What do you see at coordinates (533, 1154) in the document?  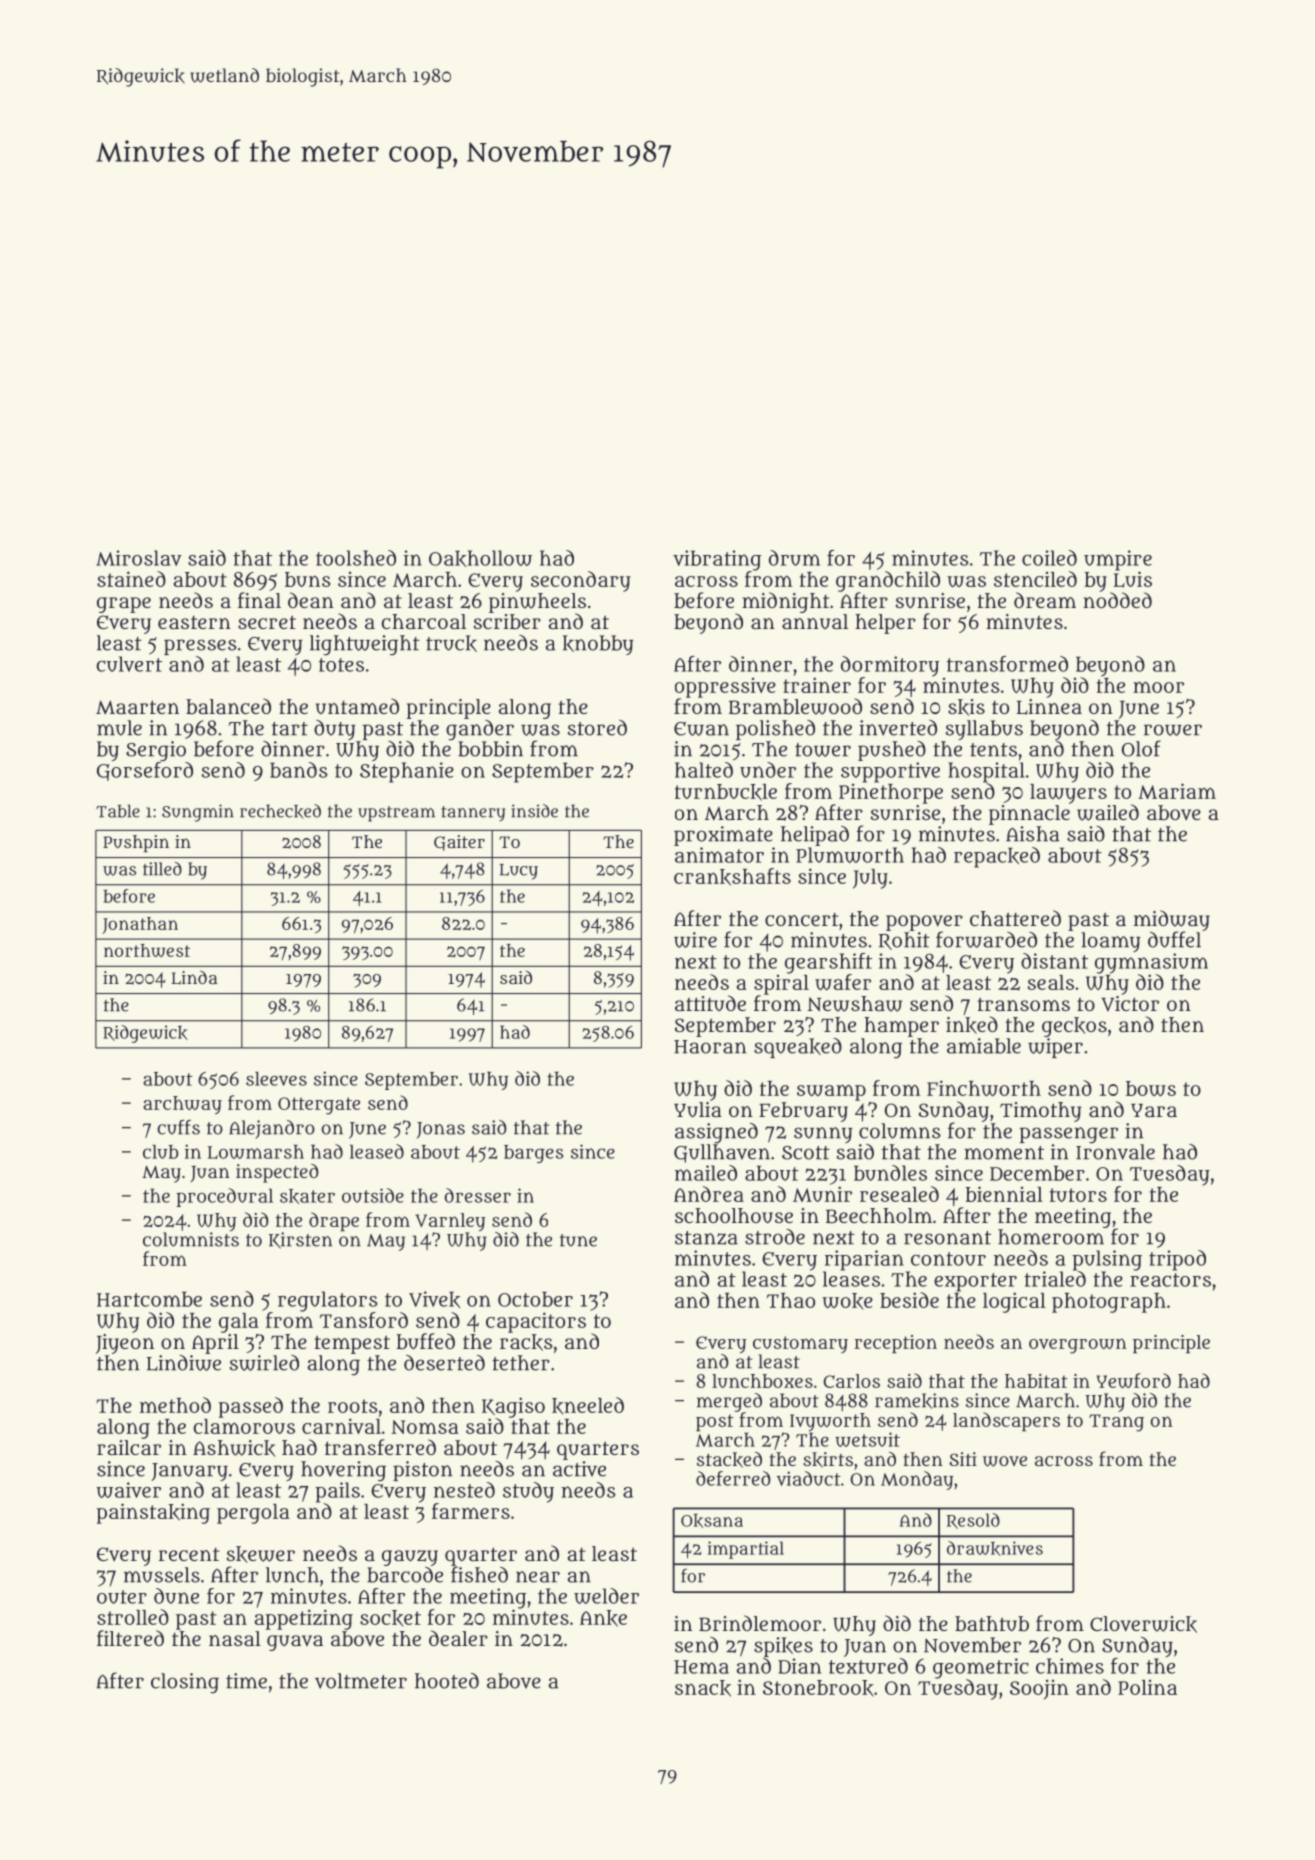 I see `barges` at bounding box center [533, 1154].
